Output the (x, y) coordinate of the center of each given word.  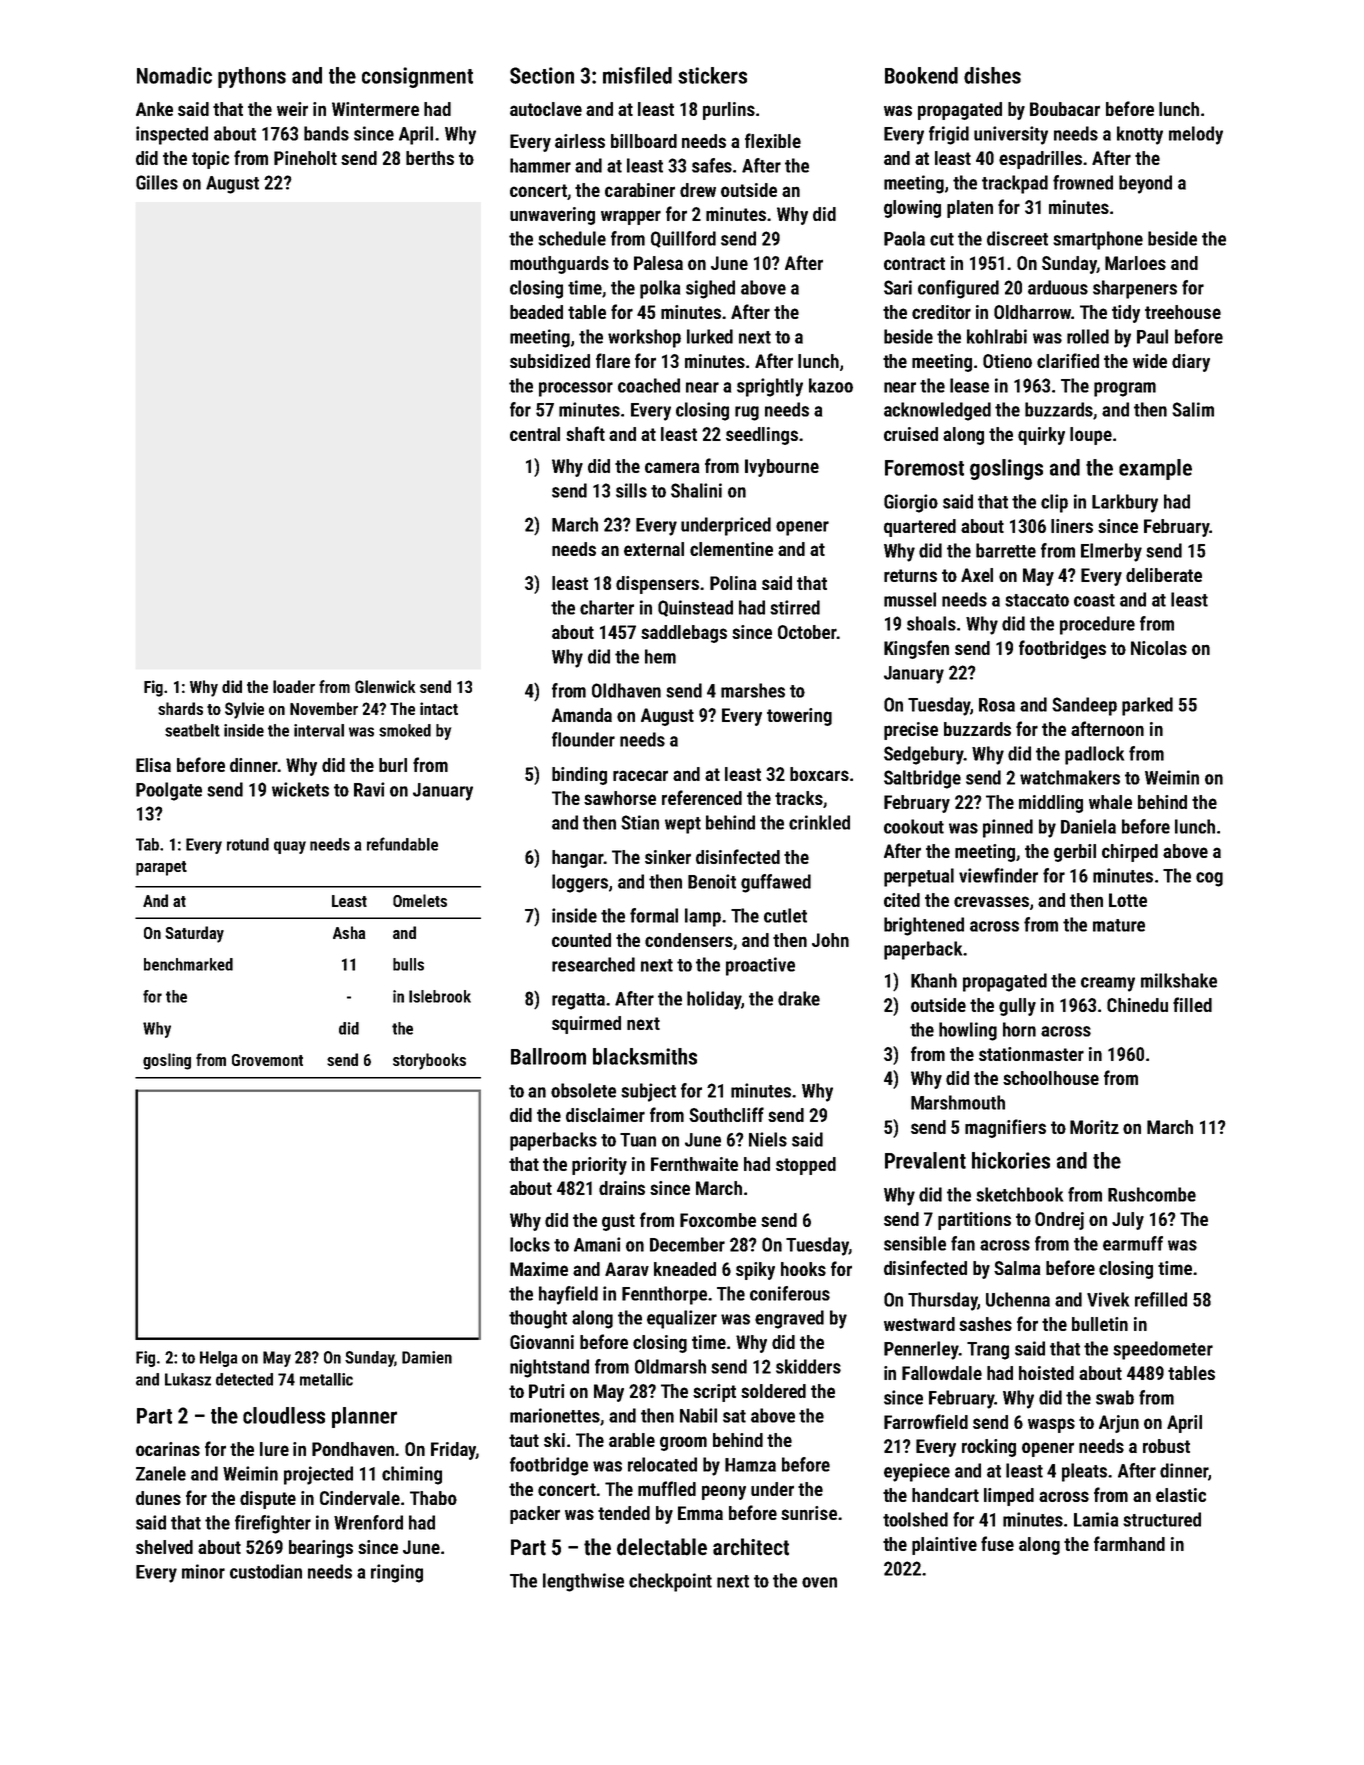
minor (203, 1571)
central (535, 434)
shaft (585, 433)
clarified (1068, 360)
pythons (252, 77)
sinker (668, 857)
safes (712, 165)
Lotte (1128, 900)
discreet (1017, 238)
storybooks (429, 1061)
